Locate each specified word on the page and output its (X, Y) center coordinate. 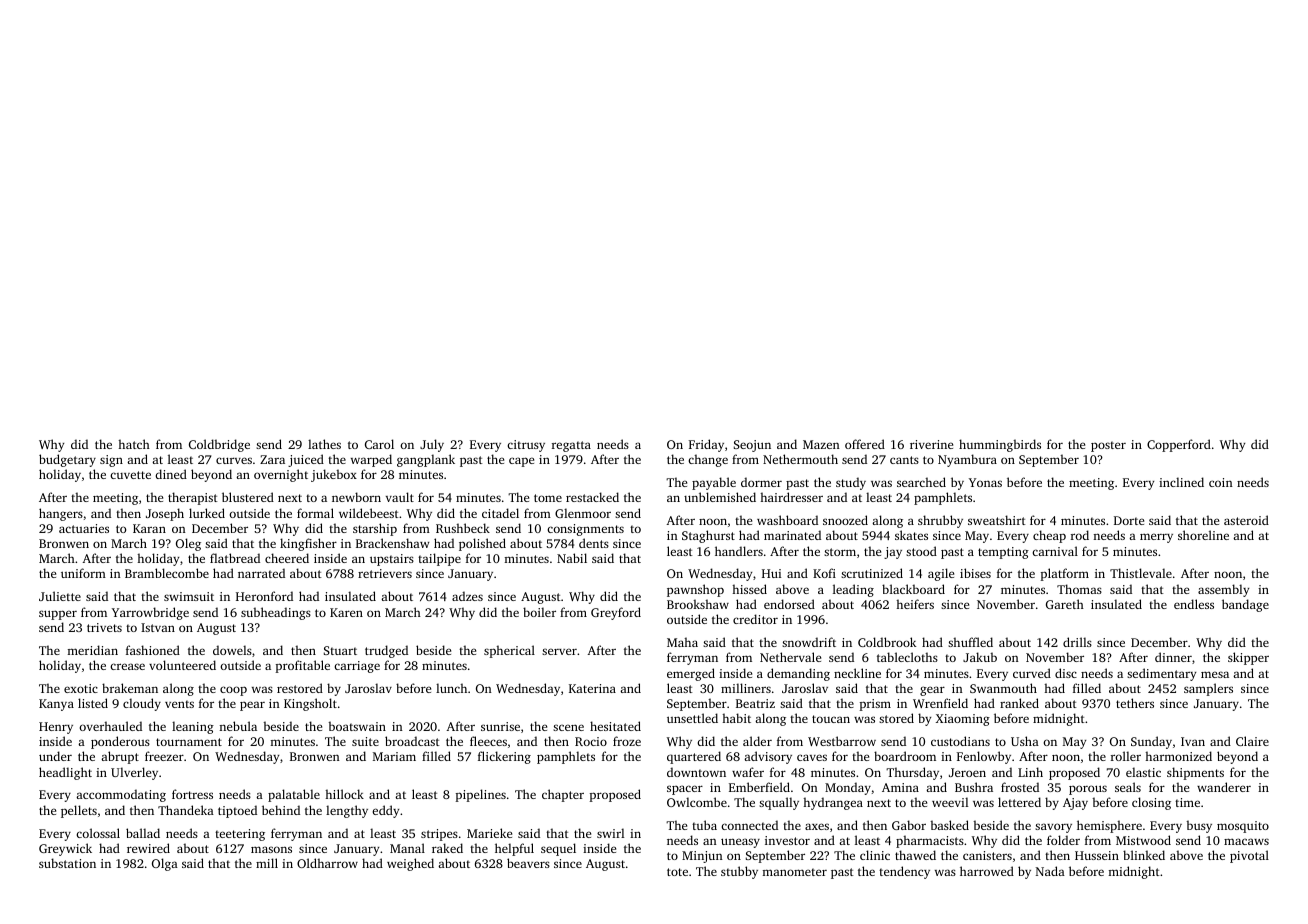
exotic (81, 688)
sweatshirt (997, 520)
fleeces (488, 741)
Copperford (1179, 445)
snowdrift (809, 642)
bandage (1245, 605)
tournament (189, 742)
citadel (500, 513)
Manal (407, 848)
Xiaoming (963, 720)
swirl (610, 833)
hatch (134, 444)
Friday (706, 445)
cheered (287, 558)
